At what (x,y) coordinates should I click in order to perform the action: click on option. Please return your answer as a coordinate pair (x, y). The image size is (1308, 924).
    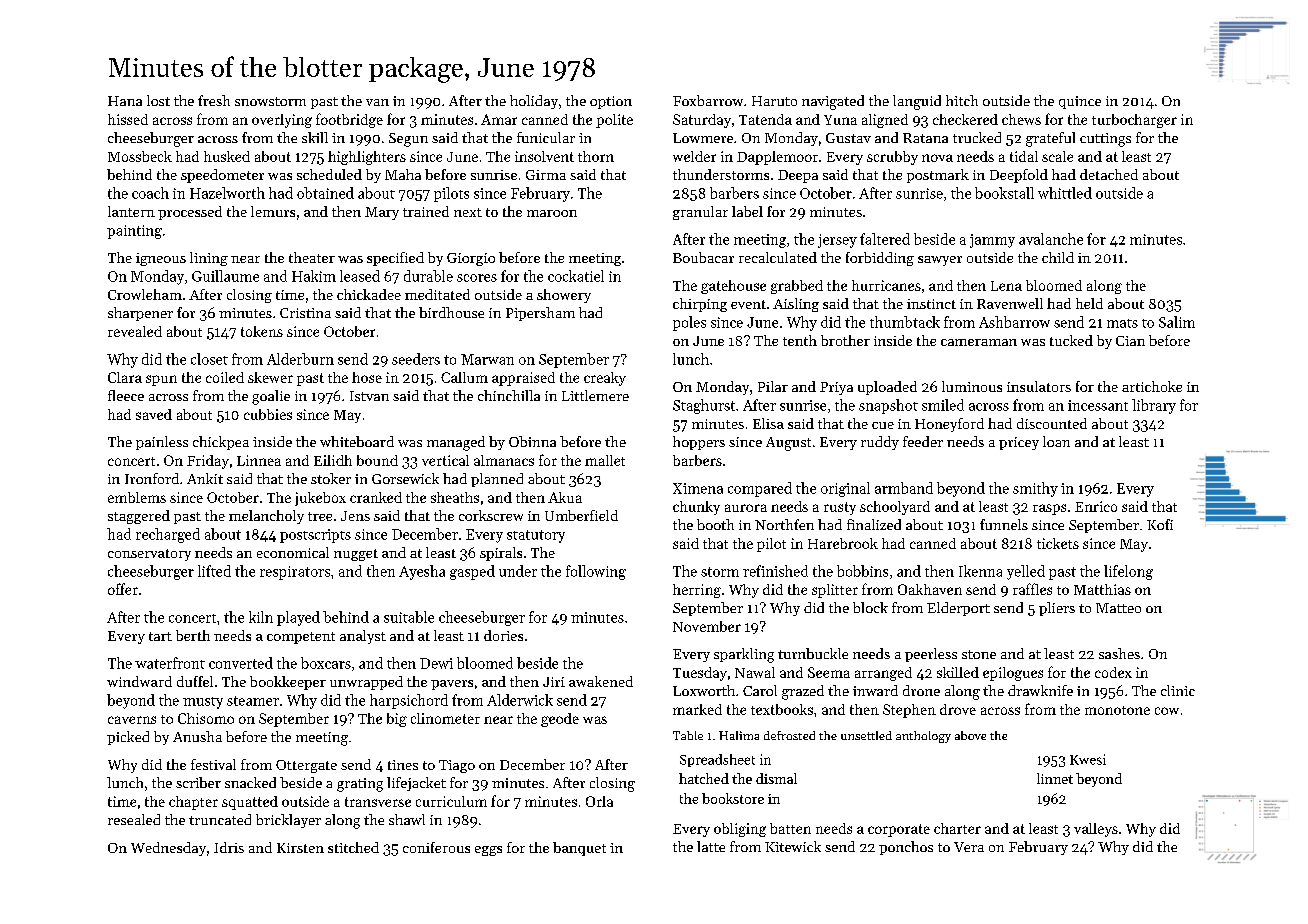
    Looking at the image, I should click on (611, 102).
